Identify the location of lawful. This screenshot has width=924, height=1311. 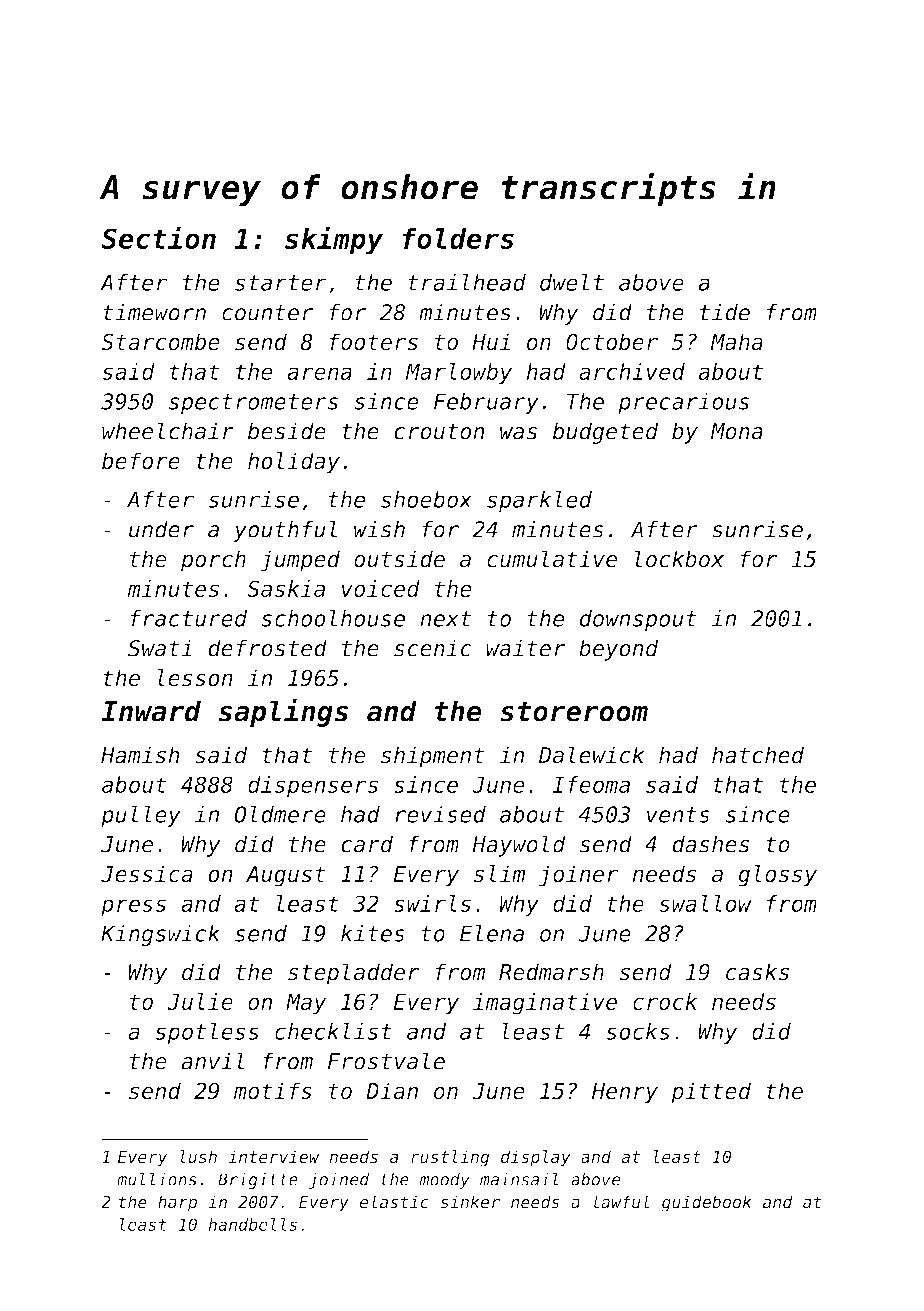
(621, 1202).
